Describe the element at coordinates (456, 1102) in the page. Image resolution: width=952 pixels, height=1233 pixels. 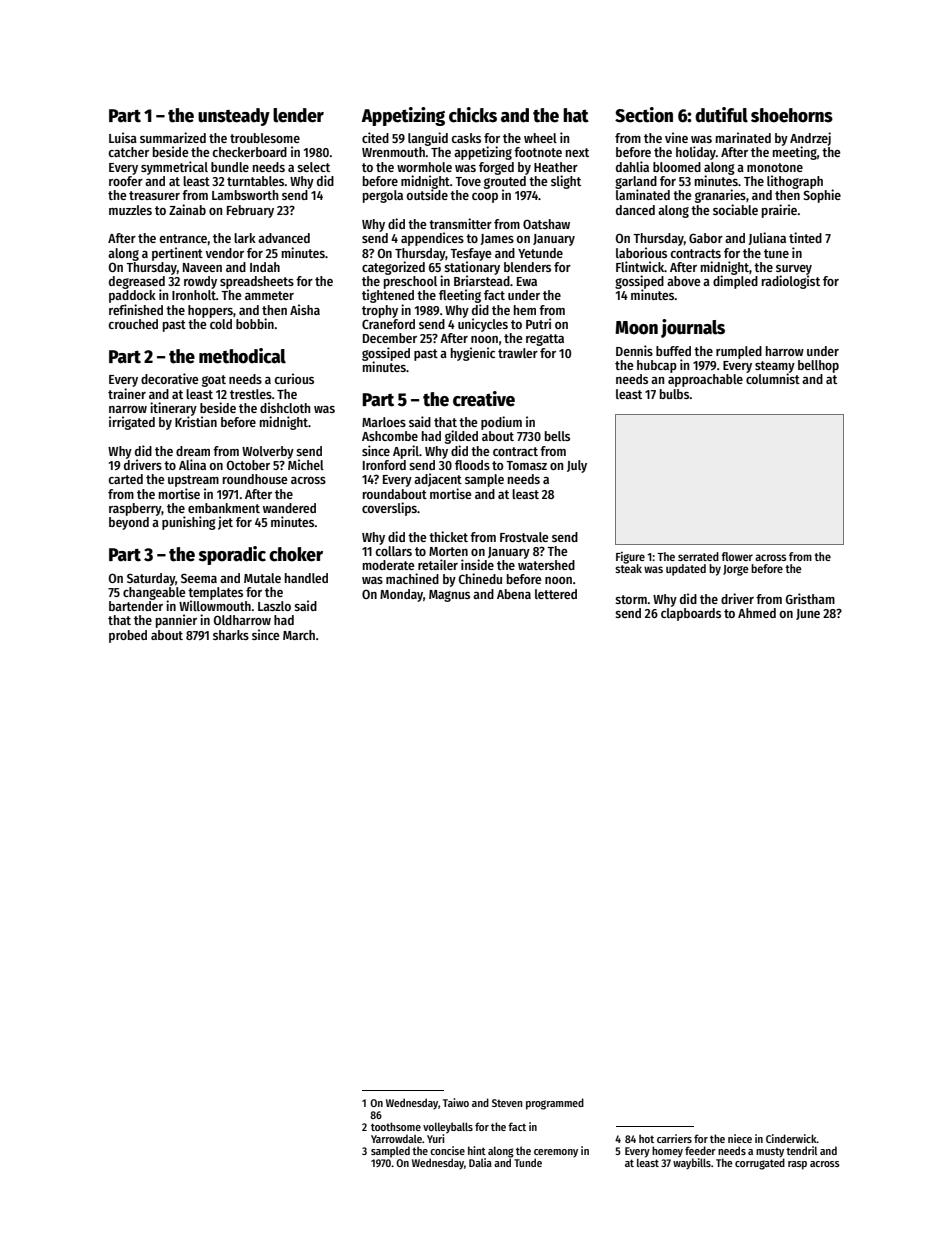
I see `Taiwo` at that location.
